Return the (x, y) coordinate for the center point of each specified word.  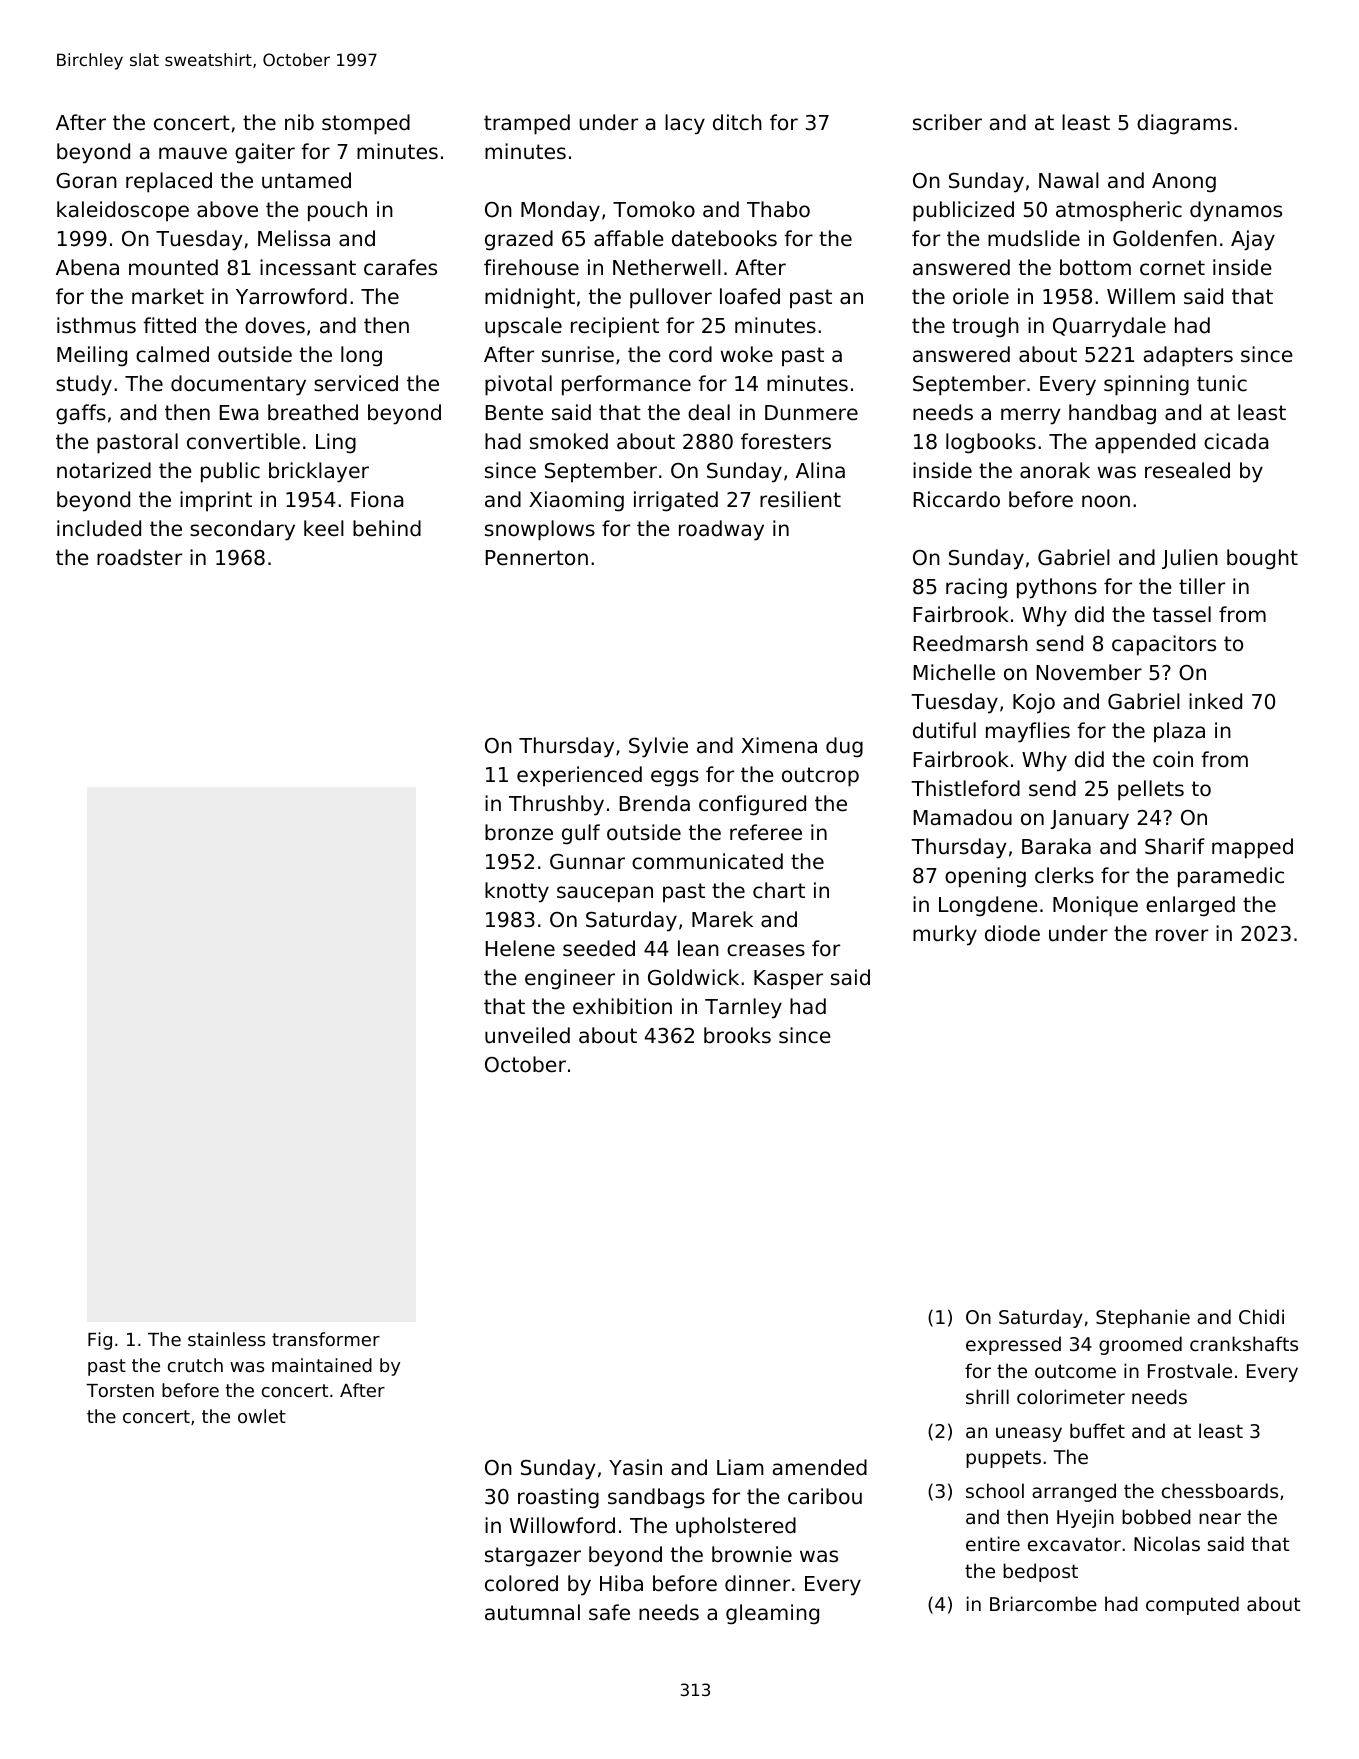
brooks (737, 1035)
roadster (139, 557)
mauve (193, 153)
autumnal (532, 1612)
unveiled (527, 1035)
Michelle (954, 672)
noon (1106, 501)
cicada (1236, 441)
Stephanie (1143, 1318)
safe (609, 1612)
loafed (750, 296)
